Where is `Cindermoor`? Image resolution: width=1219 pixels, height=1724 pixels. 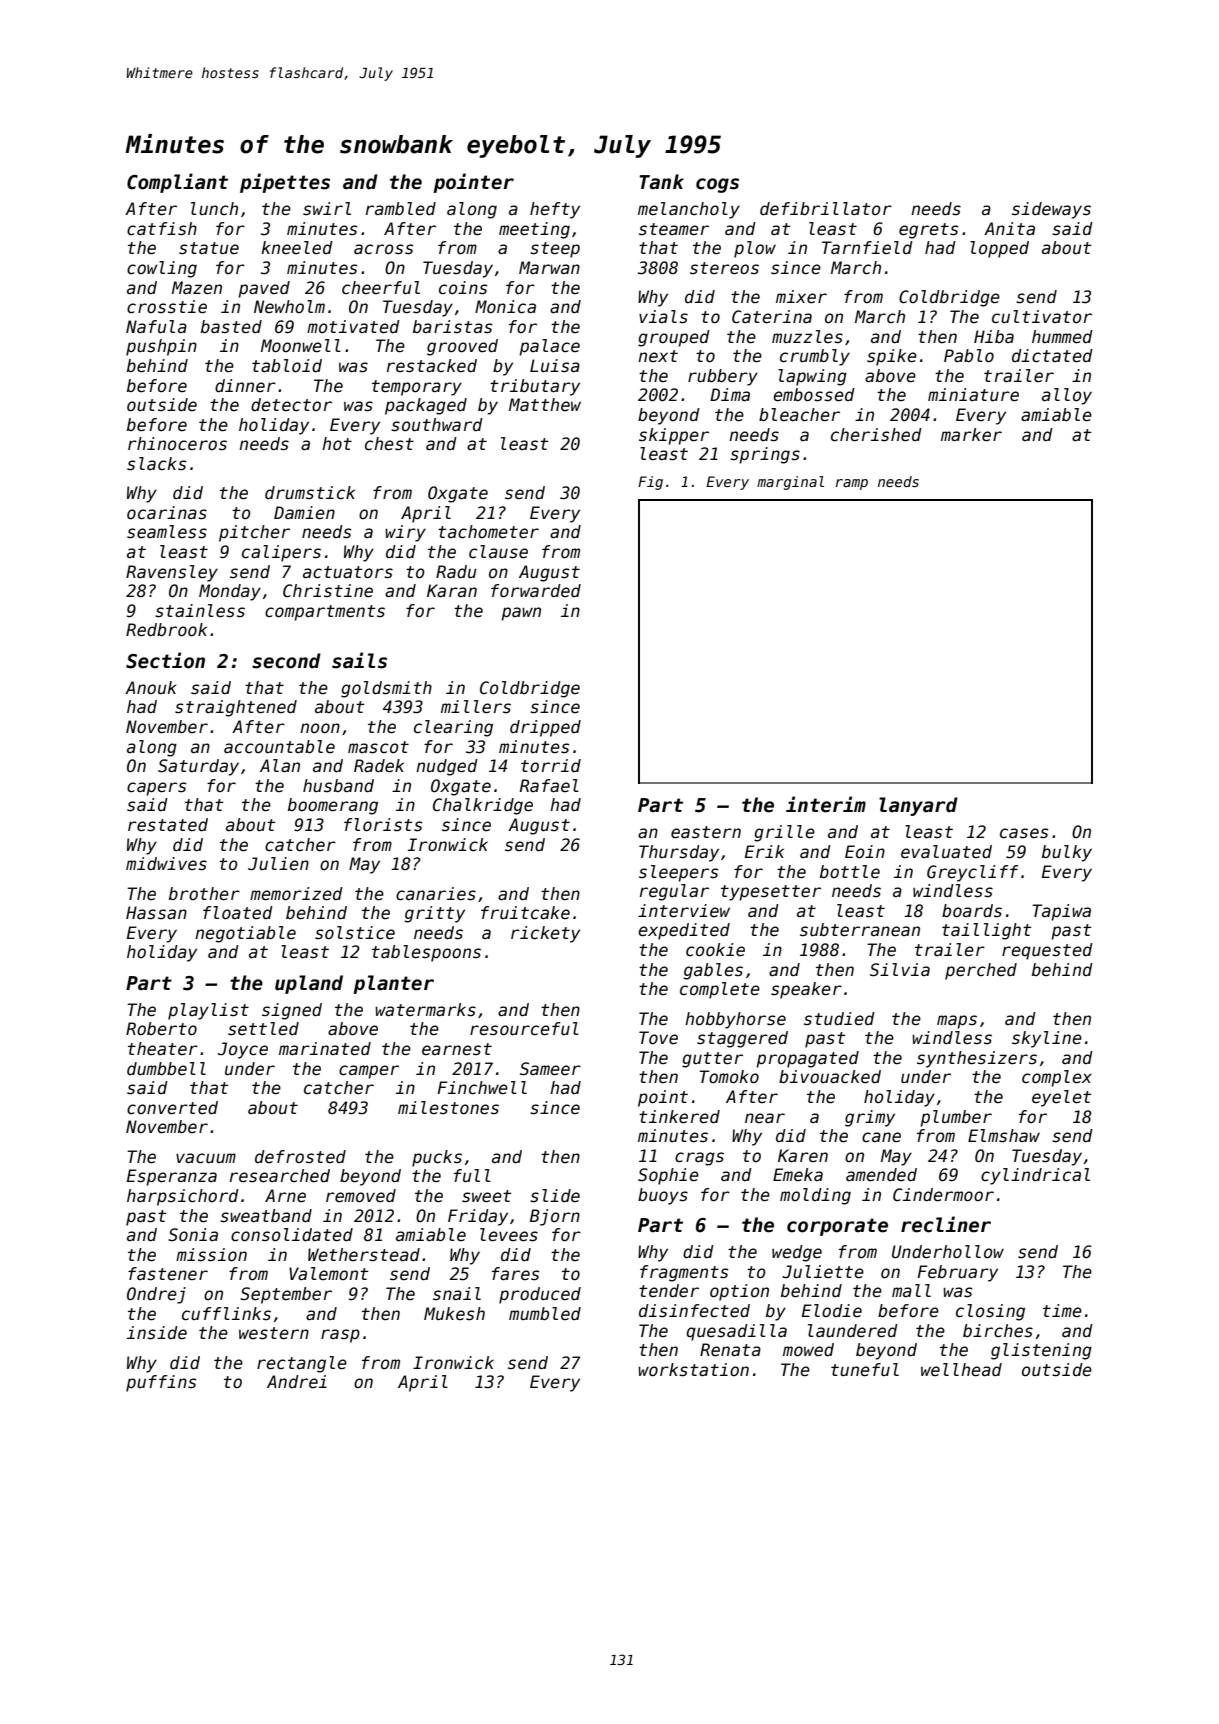
Cindermoor is located at coordinates (943, 1195).
